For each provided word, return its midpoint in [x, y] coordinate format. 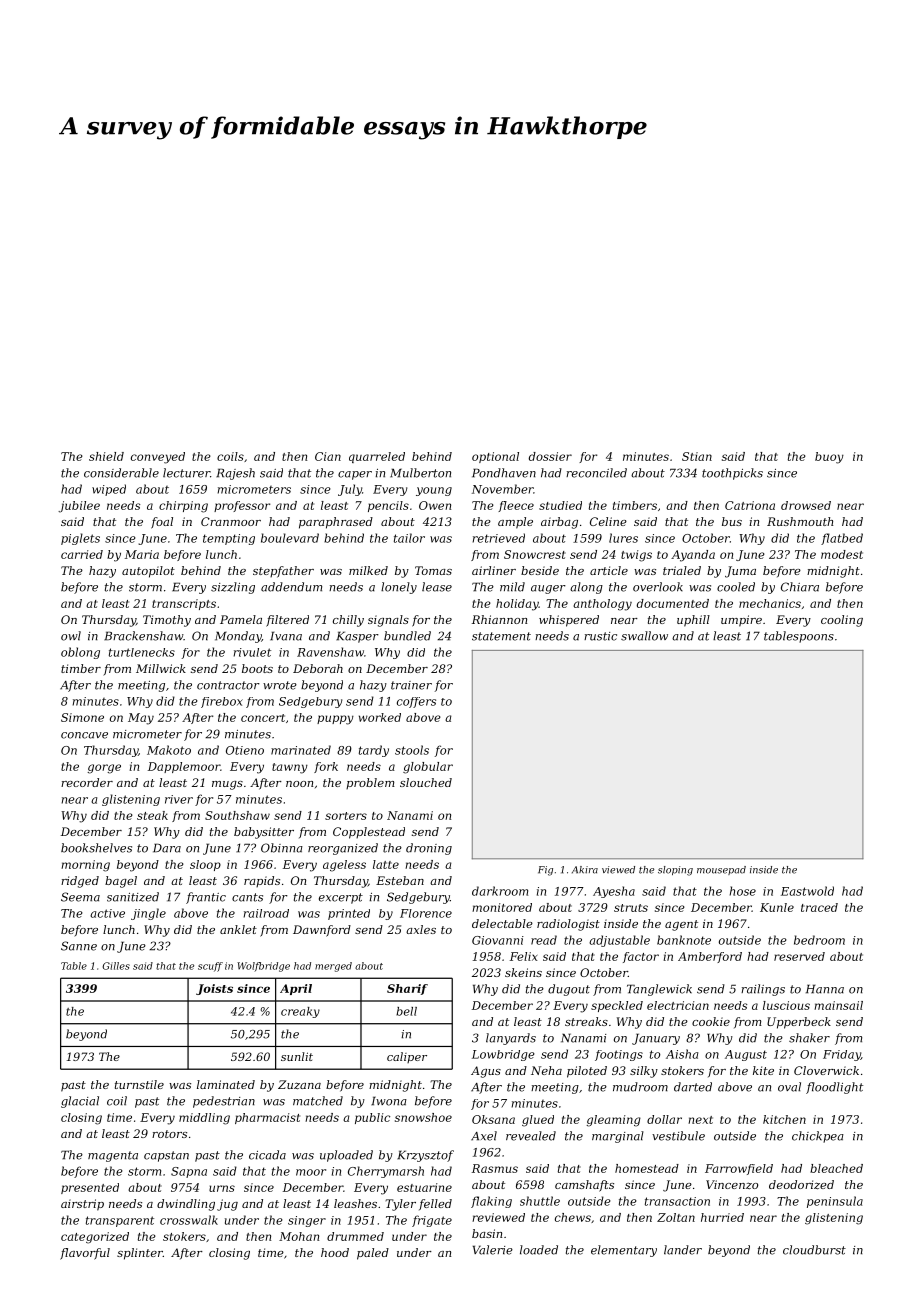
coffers [416, 702]
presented [90, 1188]
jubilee [79, 507]
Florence [426, 913]
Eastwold [807, 891]
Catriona [750, 505]
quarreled [377, 457]
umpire [741, 621]
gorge [104, 769]
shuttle [540, 1201]
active [107, 913]
